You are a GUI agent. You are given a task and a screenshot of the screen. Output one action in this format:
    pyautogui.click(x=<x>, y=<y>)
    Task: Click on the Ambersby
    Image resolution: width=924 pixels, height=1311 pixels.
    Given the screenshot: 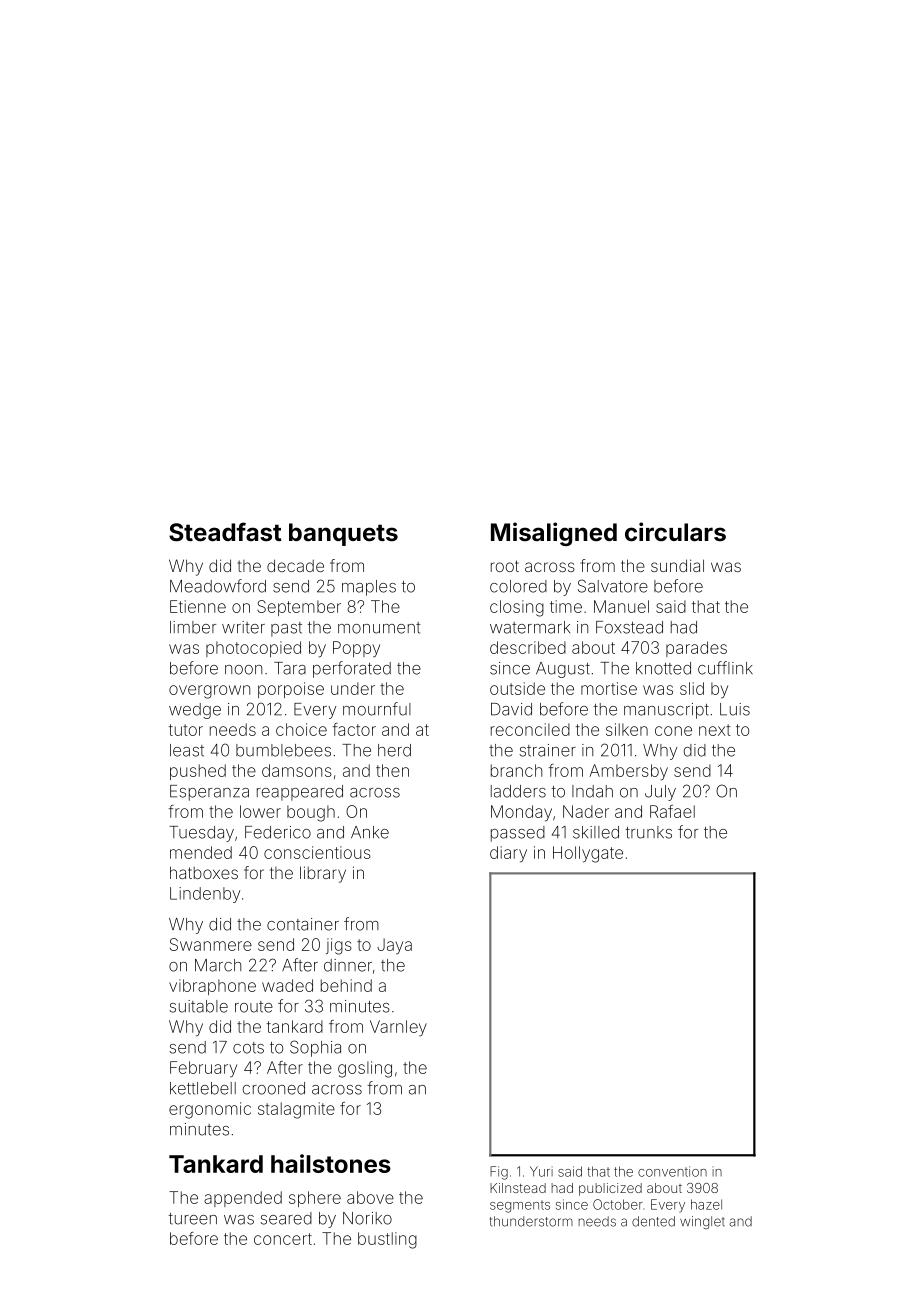 What is the action you would take?
    pyautogui.click(x=628, y=772)
